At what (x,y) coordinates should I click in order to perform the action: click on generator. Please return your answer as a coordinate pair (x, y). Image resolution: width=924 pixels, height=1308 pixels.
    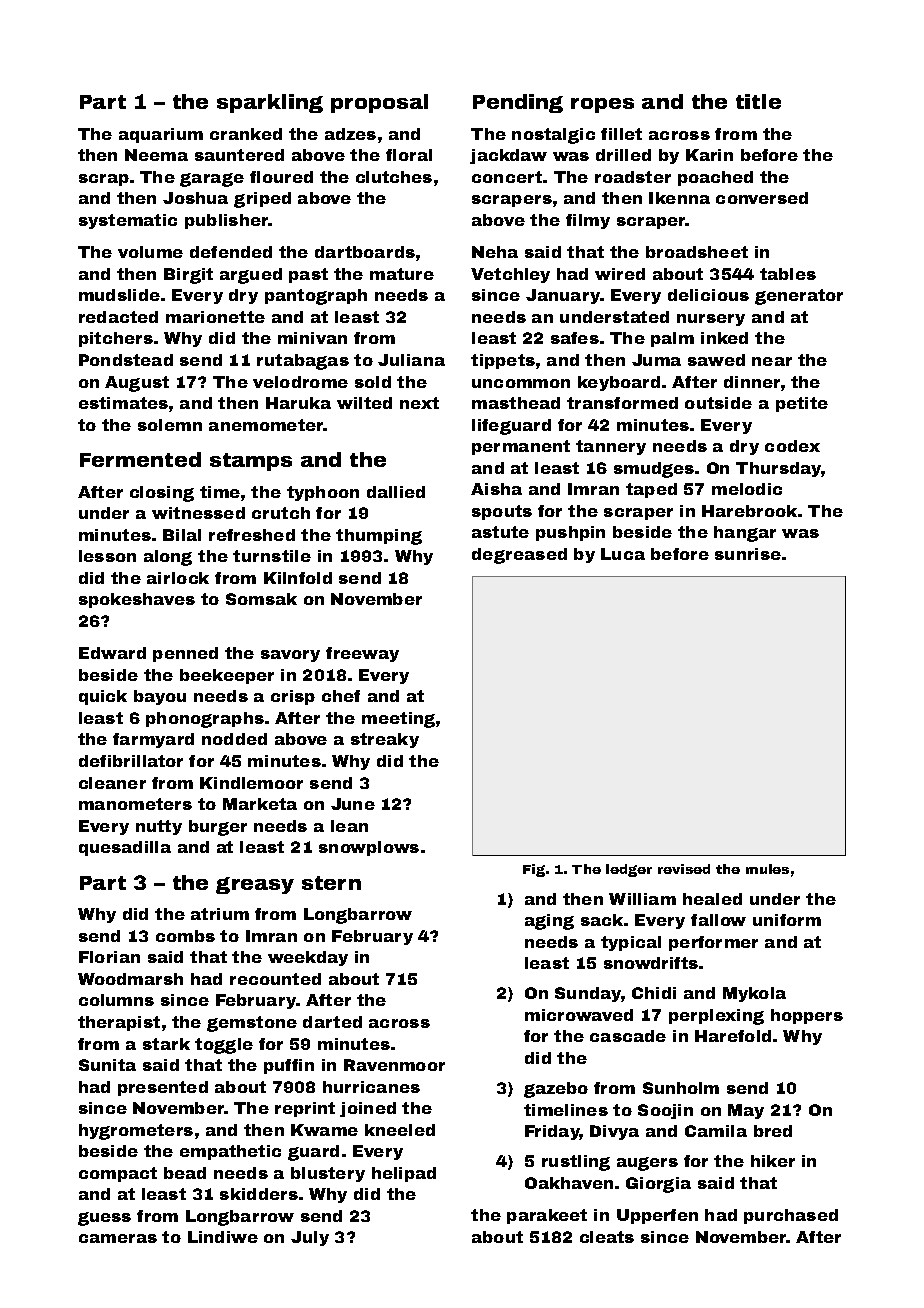
    Looking at the image, I should click on (799, 297).
